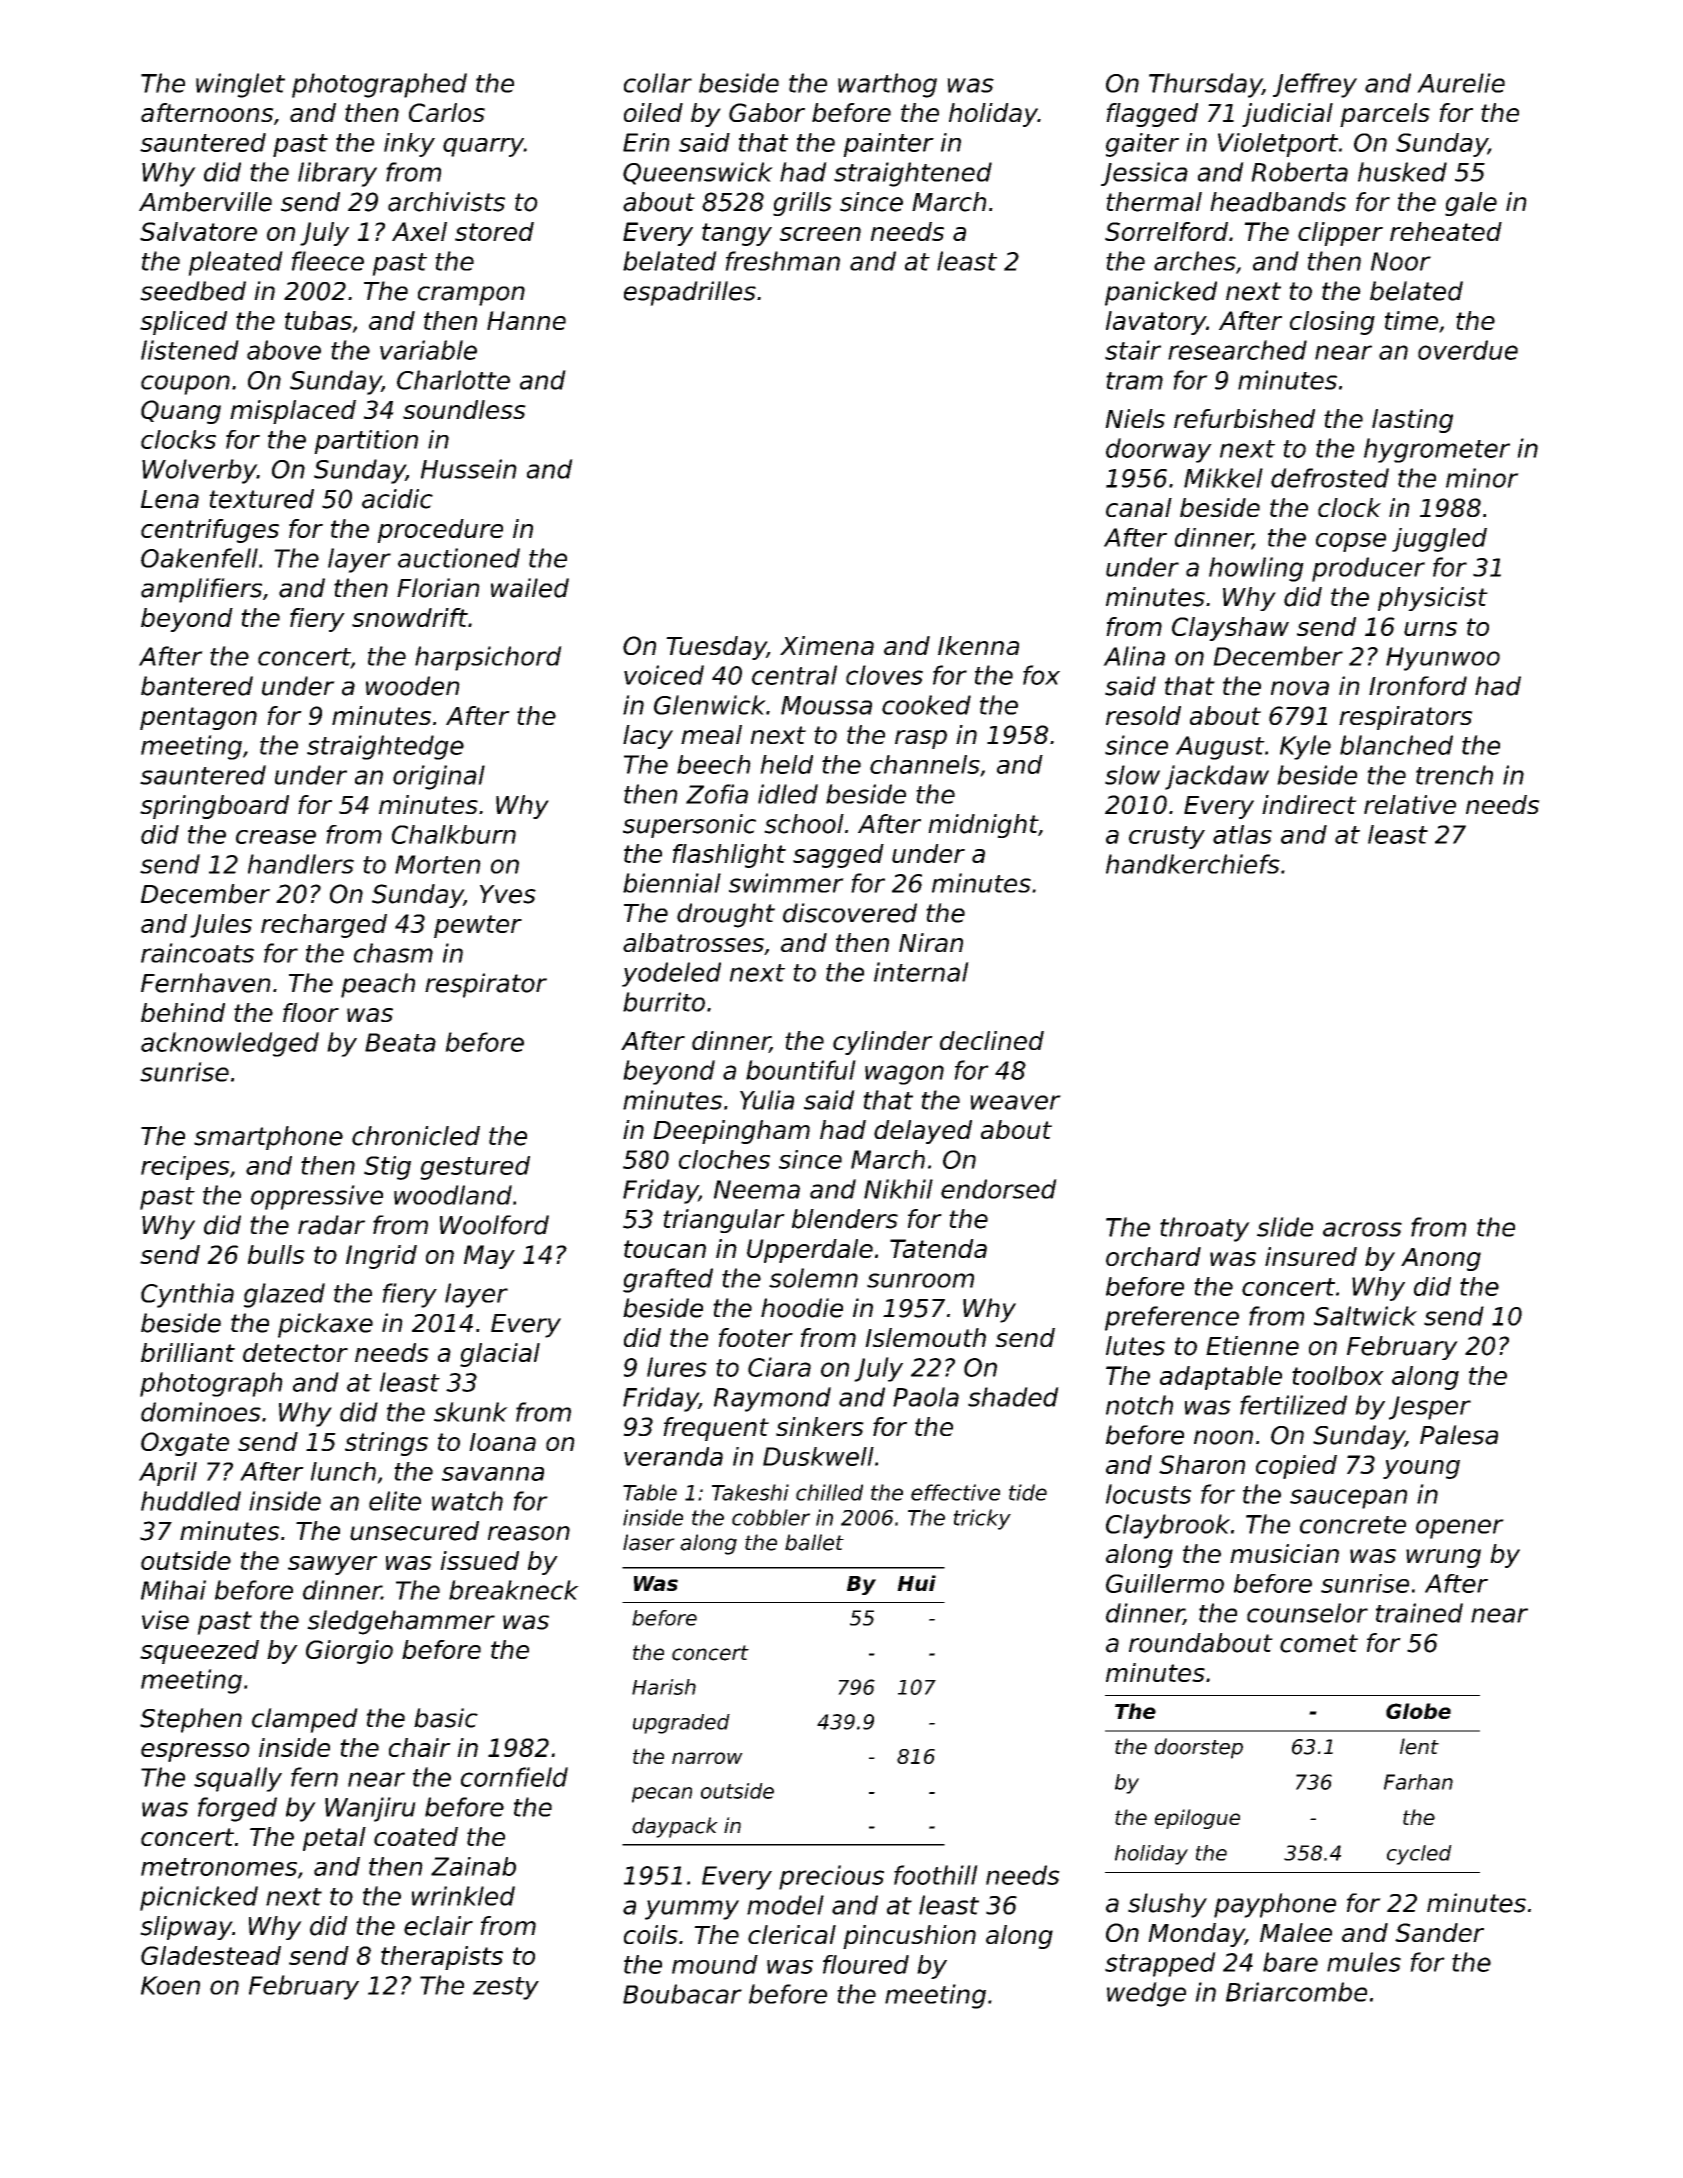 The image size is (1683, 2178). Describe the element at coordinates (1410, 804) in the image. I see `relative` at that location.
